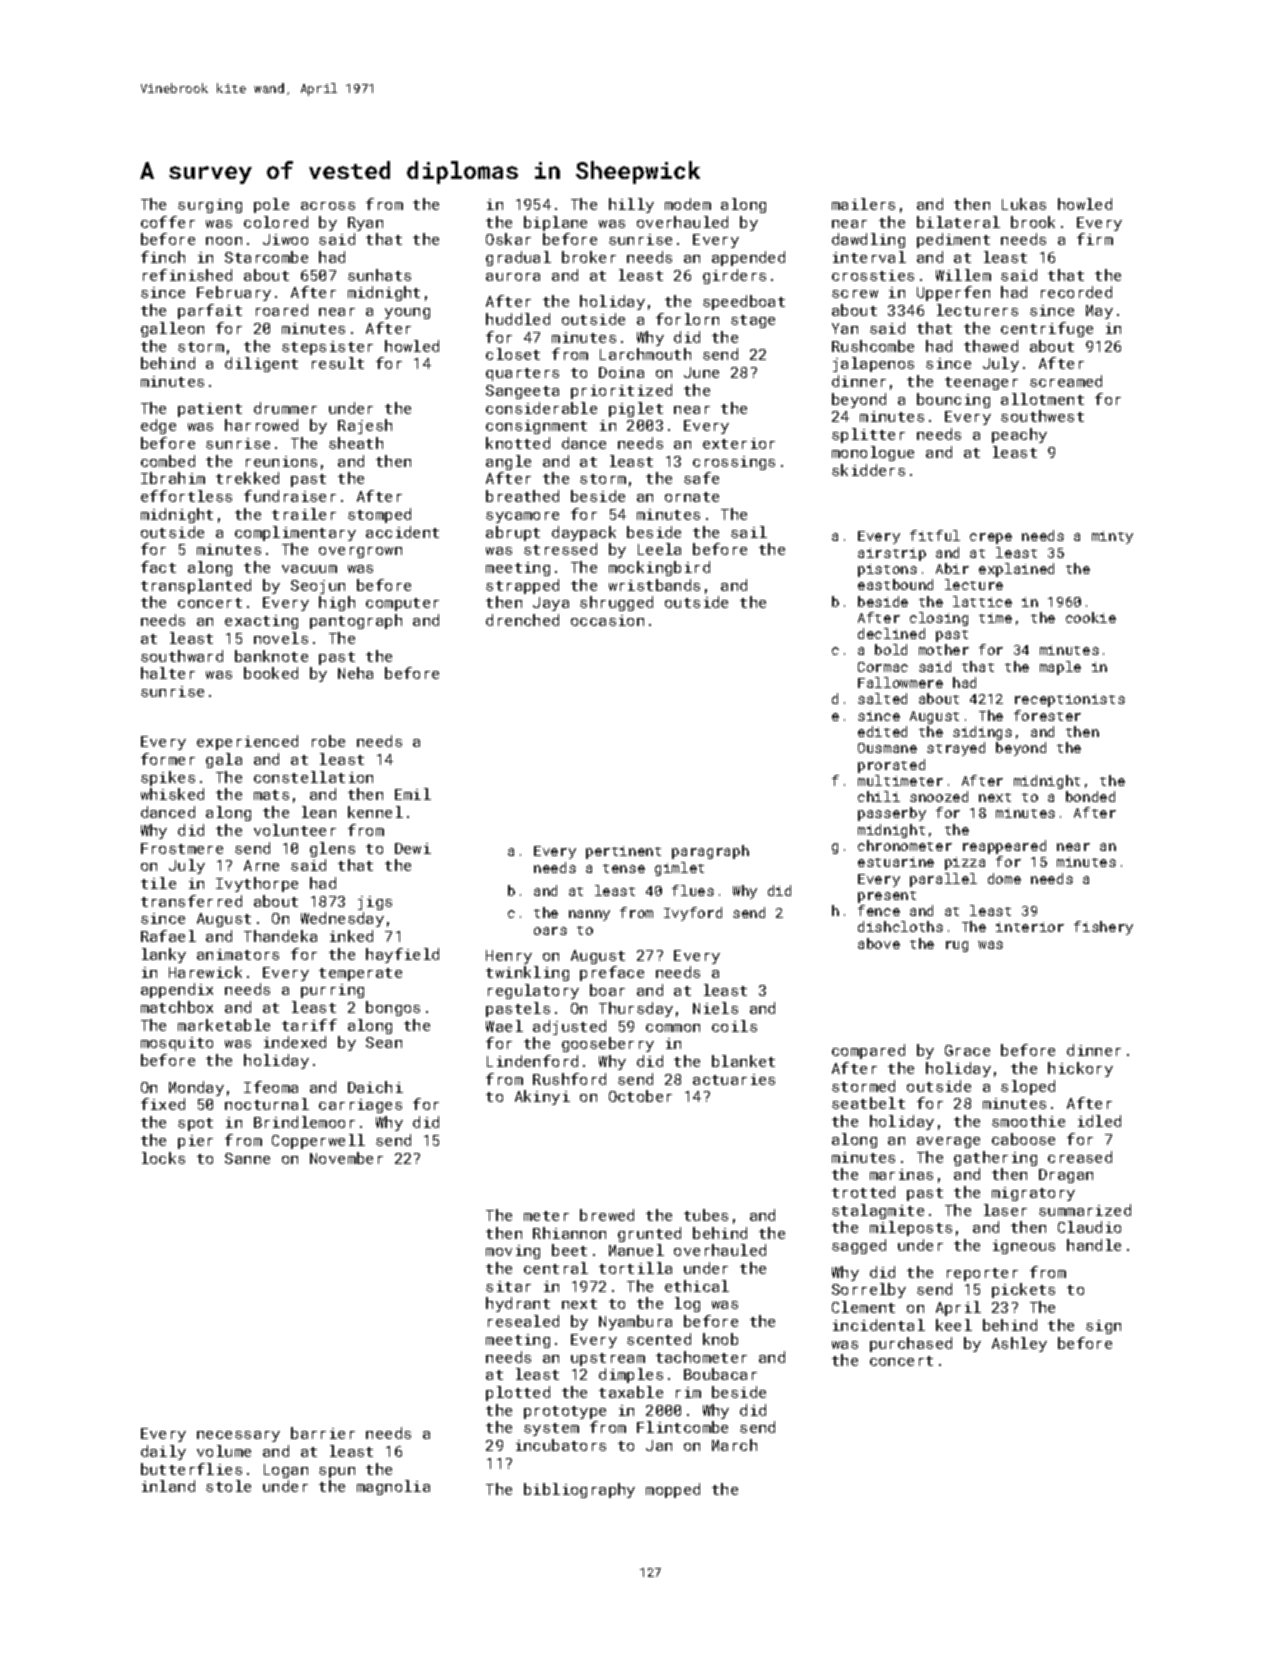 This page has height=1655, width=1279. What do you see at coordinates (508, 239) in the page?
I see `Oskar` at bounding box center [508, 239].
